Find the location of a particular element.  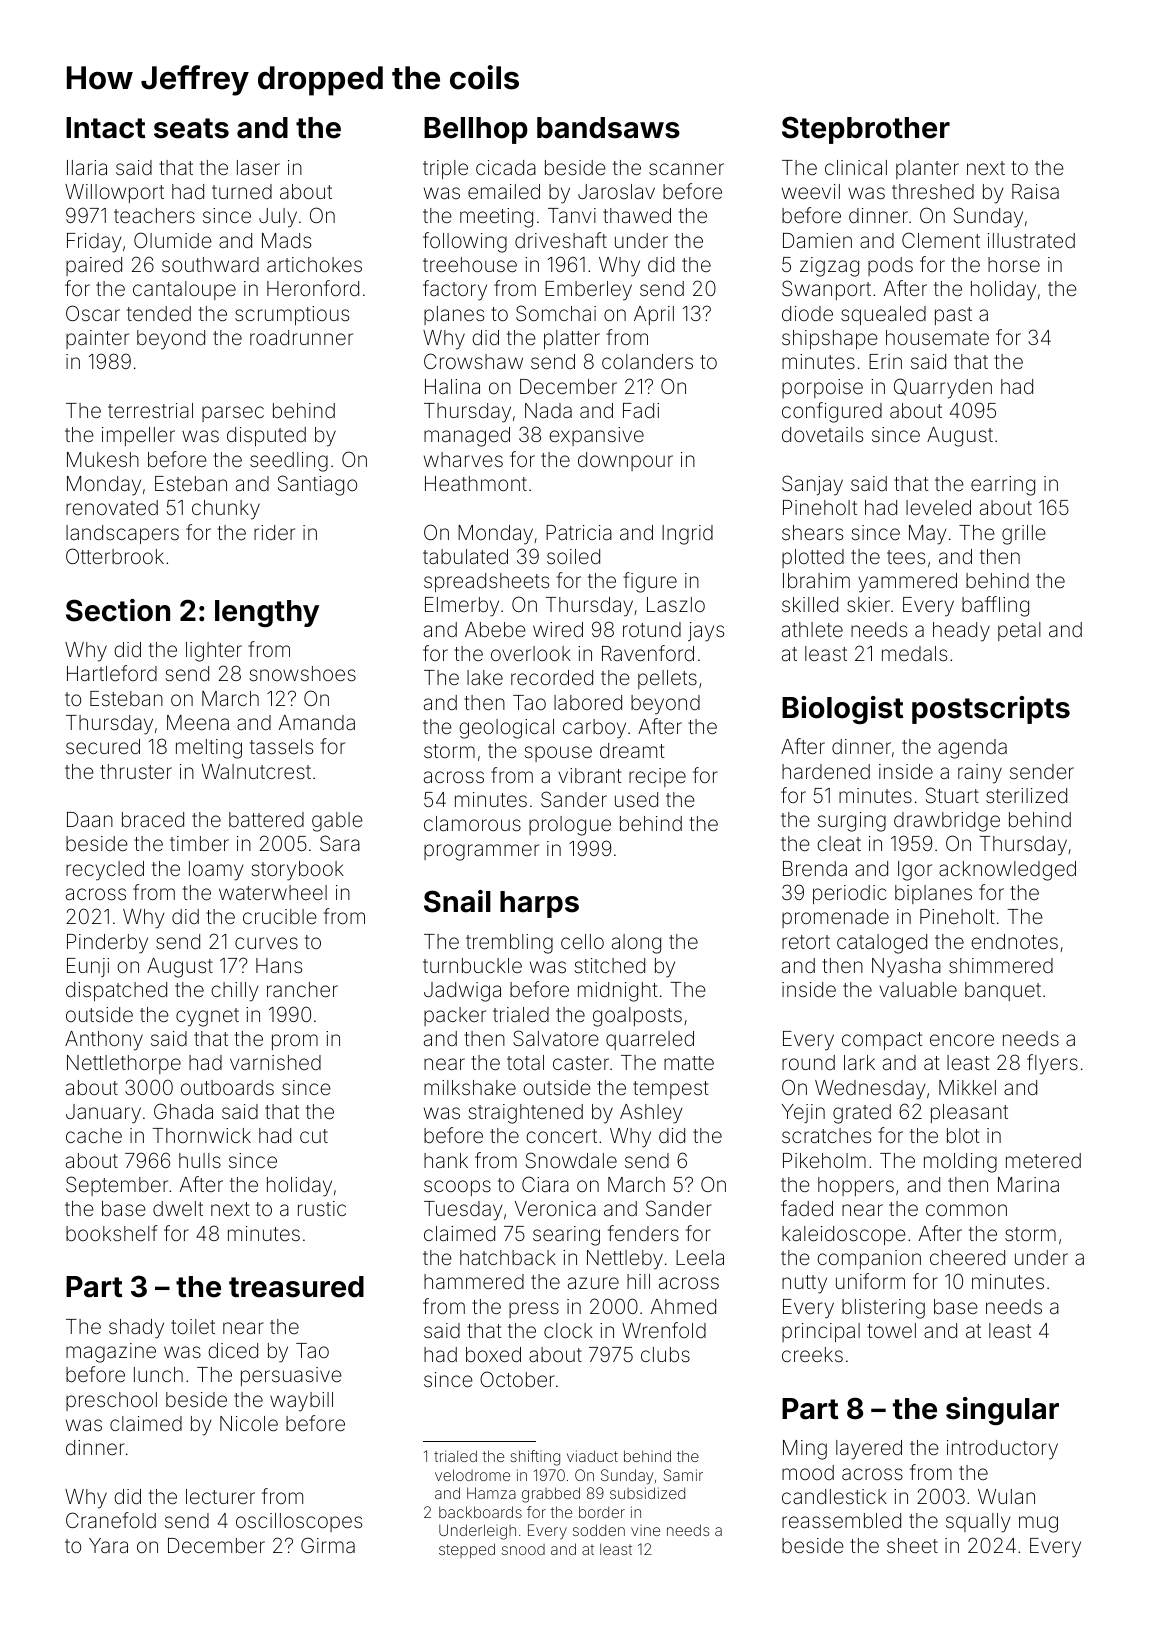

triple is located at coordinates (445, 169).
